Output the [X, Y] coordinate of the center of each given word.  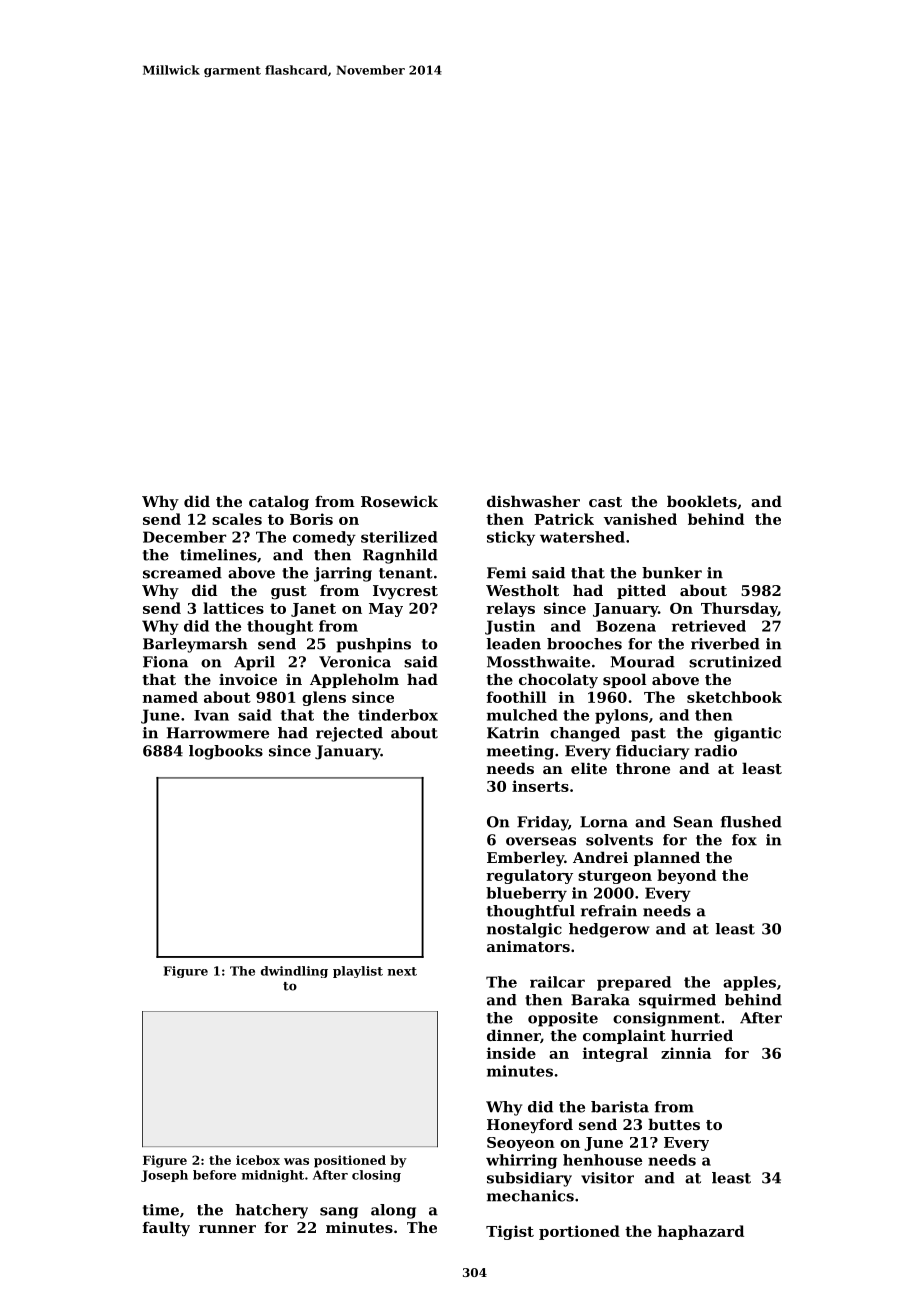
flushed [751, 822]
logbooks [226, 752]
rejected [349, 734]
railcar [557, 982]
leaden [514, 644]
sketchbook [734, 697]
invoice [248, 679]
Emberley [525, 859]
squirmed [677, 1001]
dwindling [294, 972]
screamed [182, 573]
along [393, 1211]
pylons [621, 716]
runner [227, 1229]
